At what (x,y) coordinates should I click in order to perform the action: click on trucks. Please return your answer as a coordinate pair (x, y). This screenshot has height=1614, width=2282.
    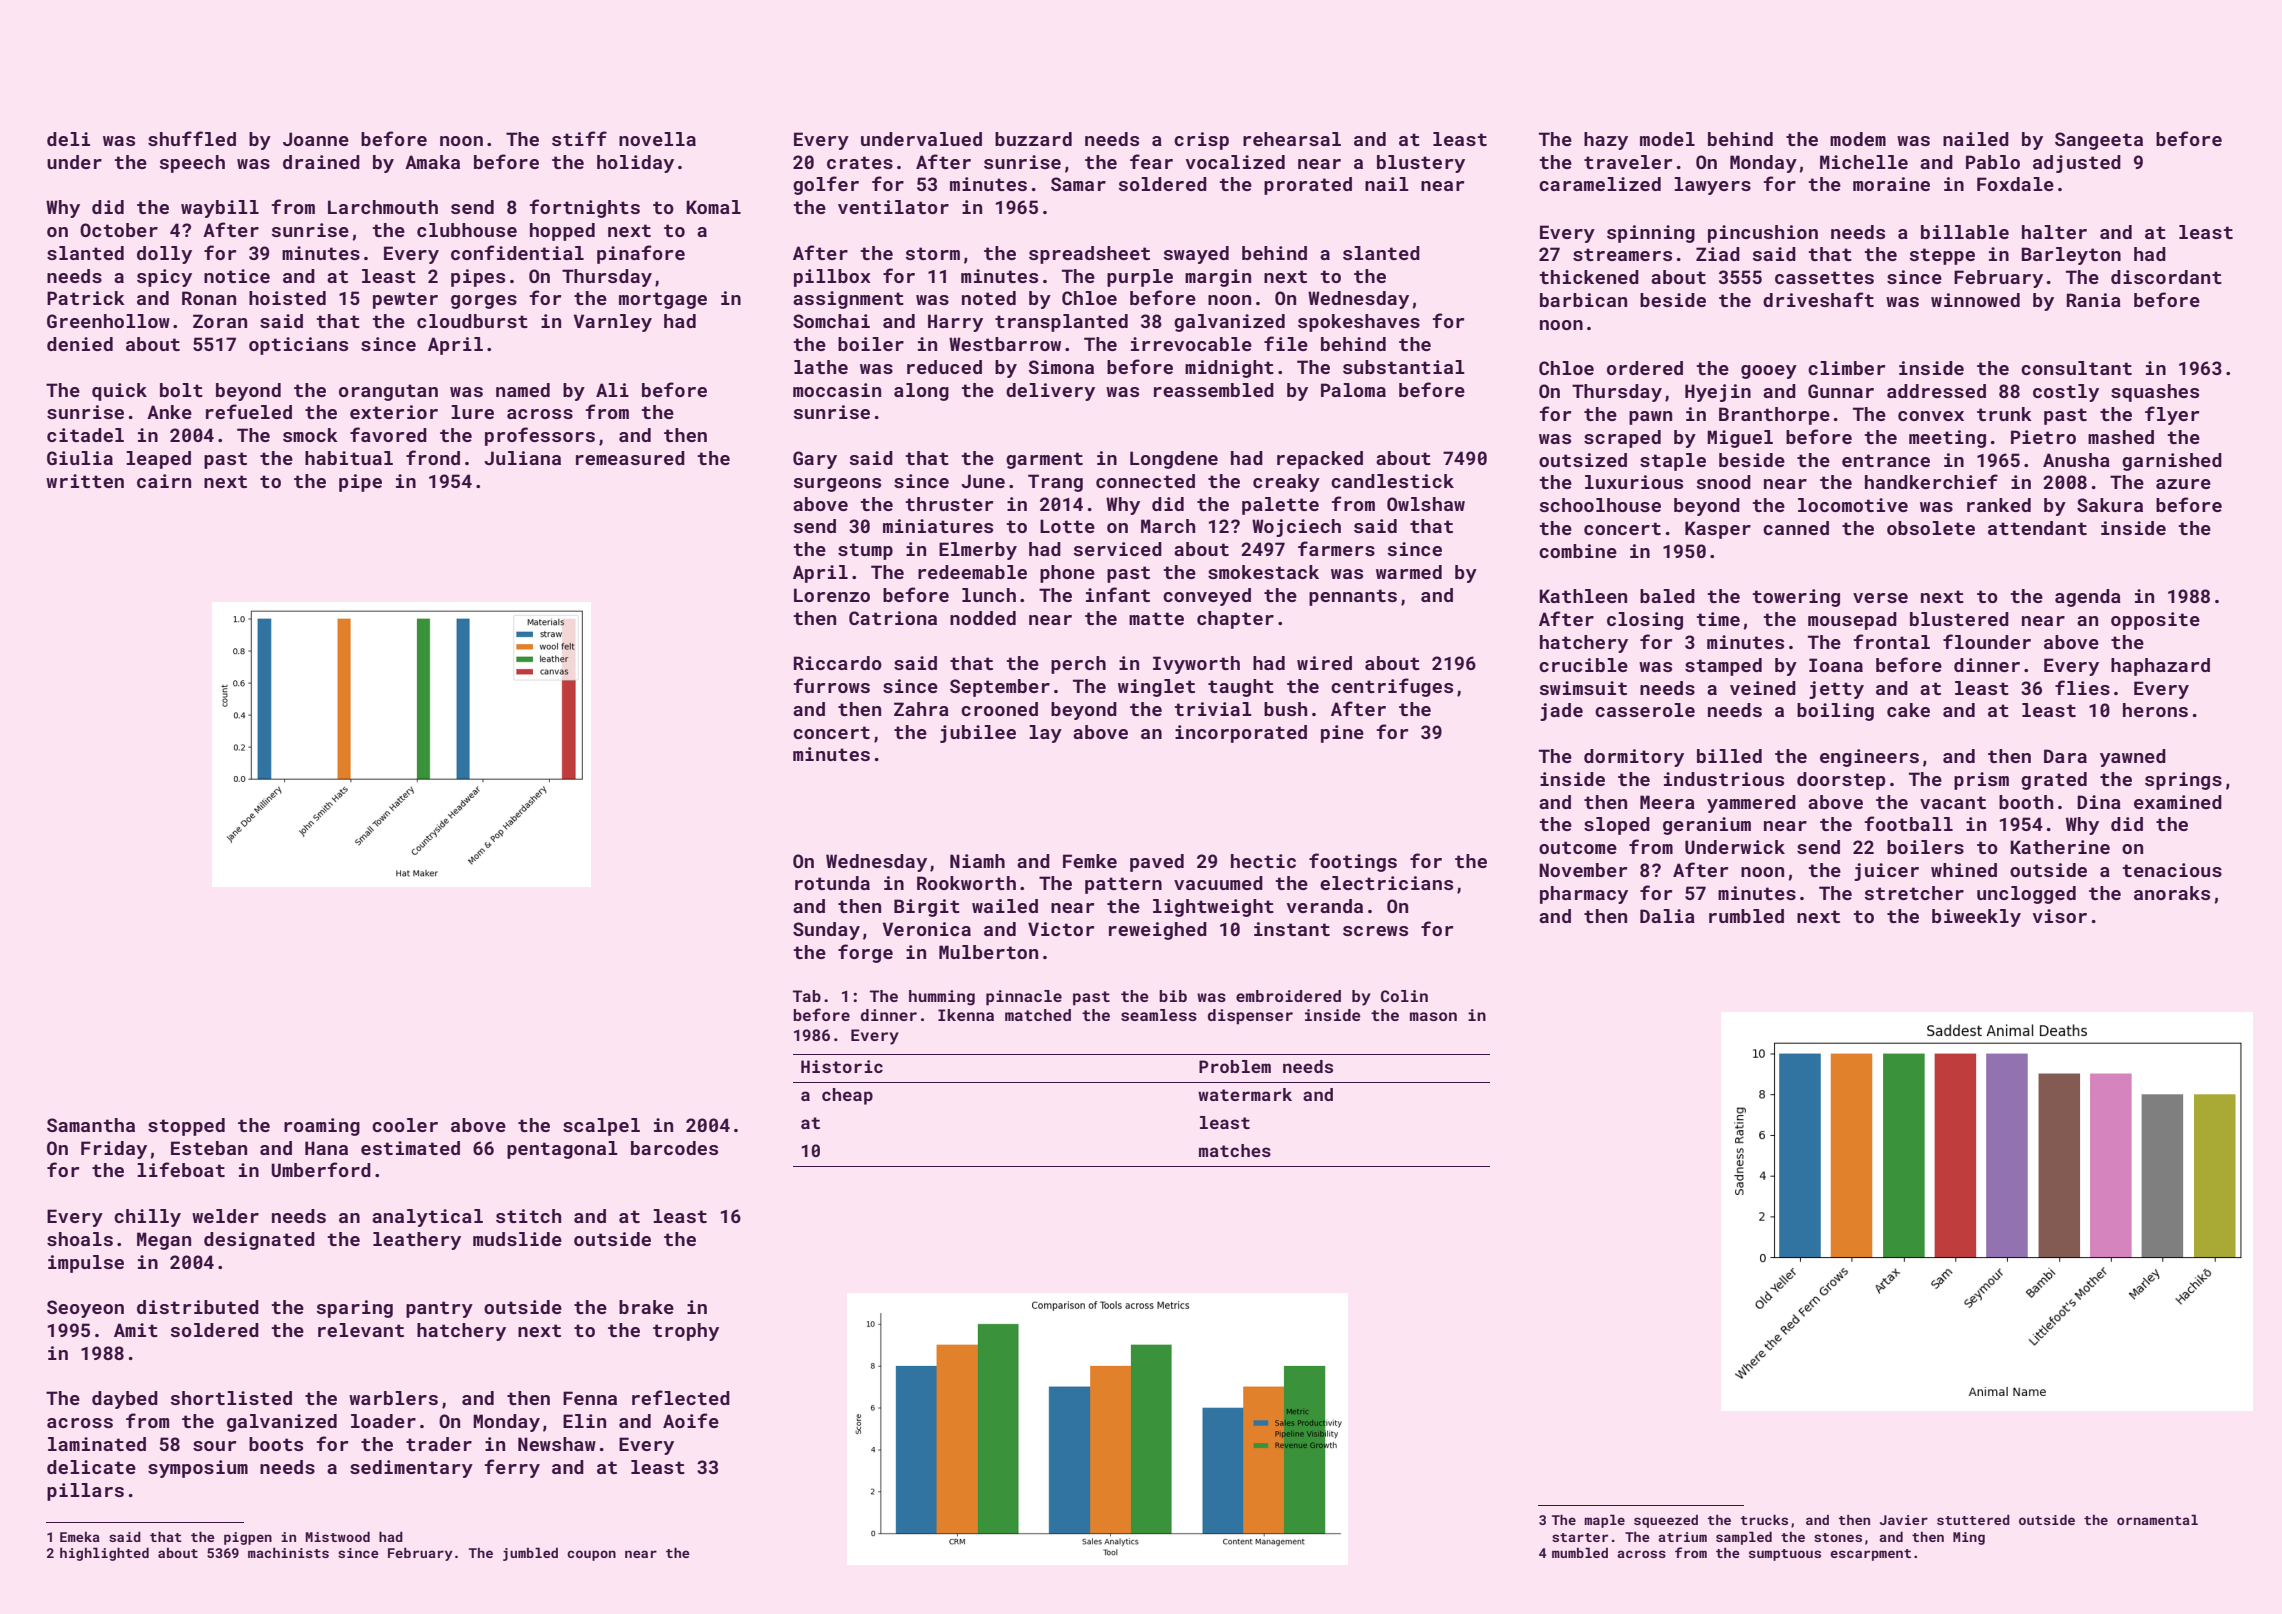
    Looking at the image, I should click on (1764, 1519).
